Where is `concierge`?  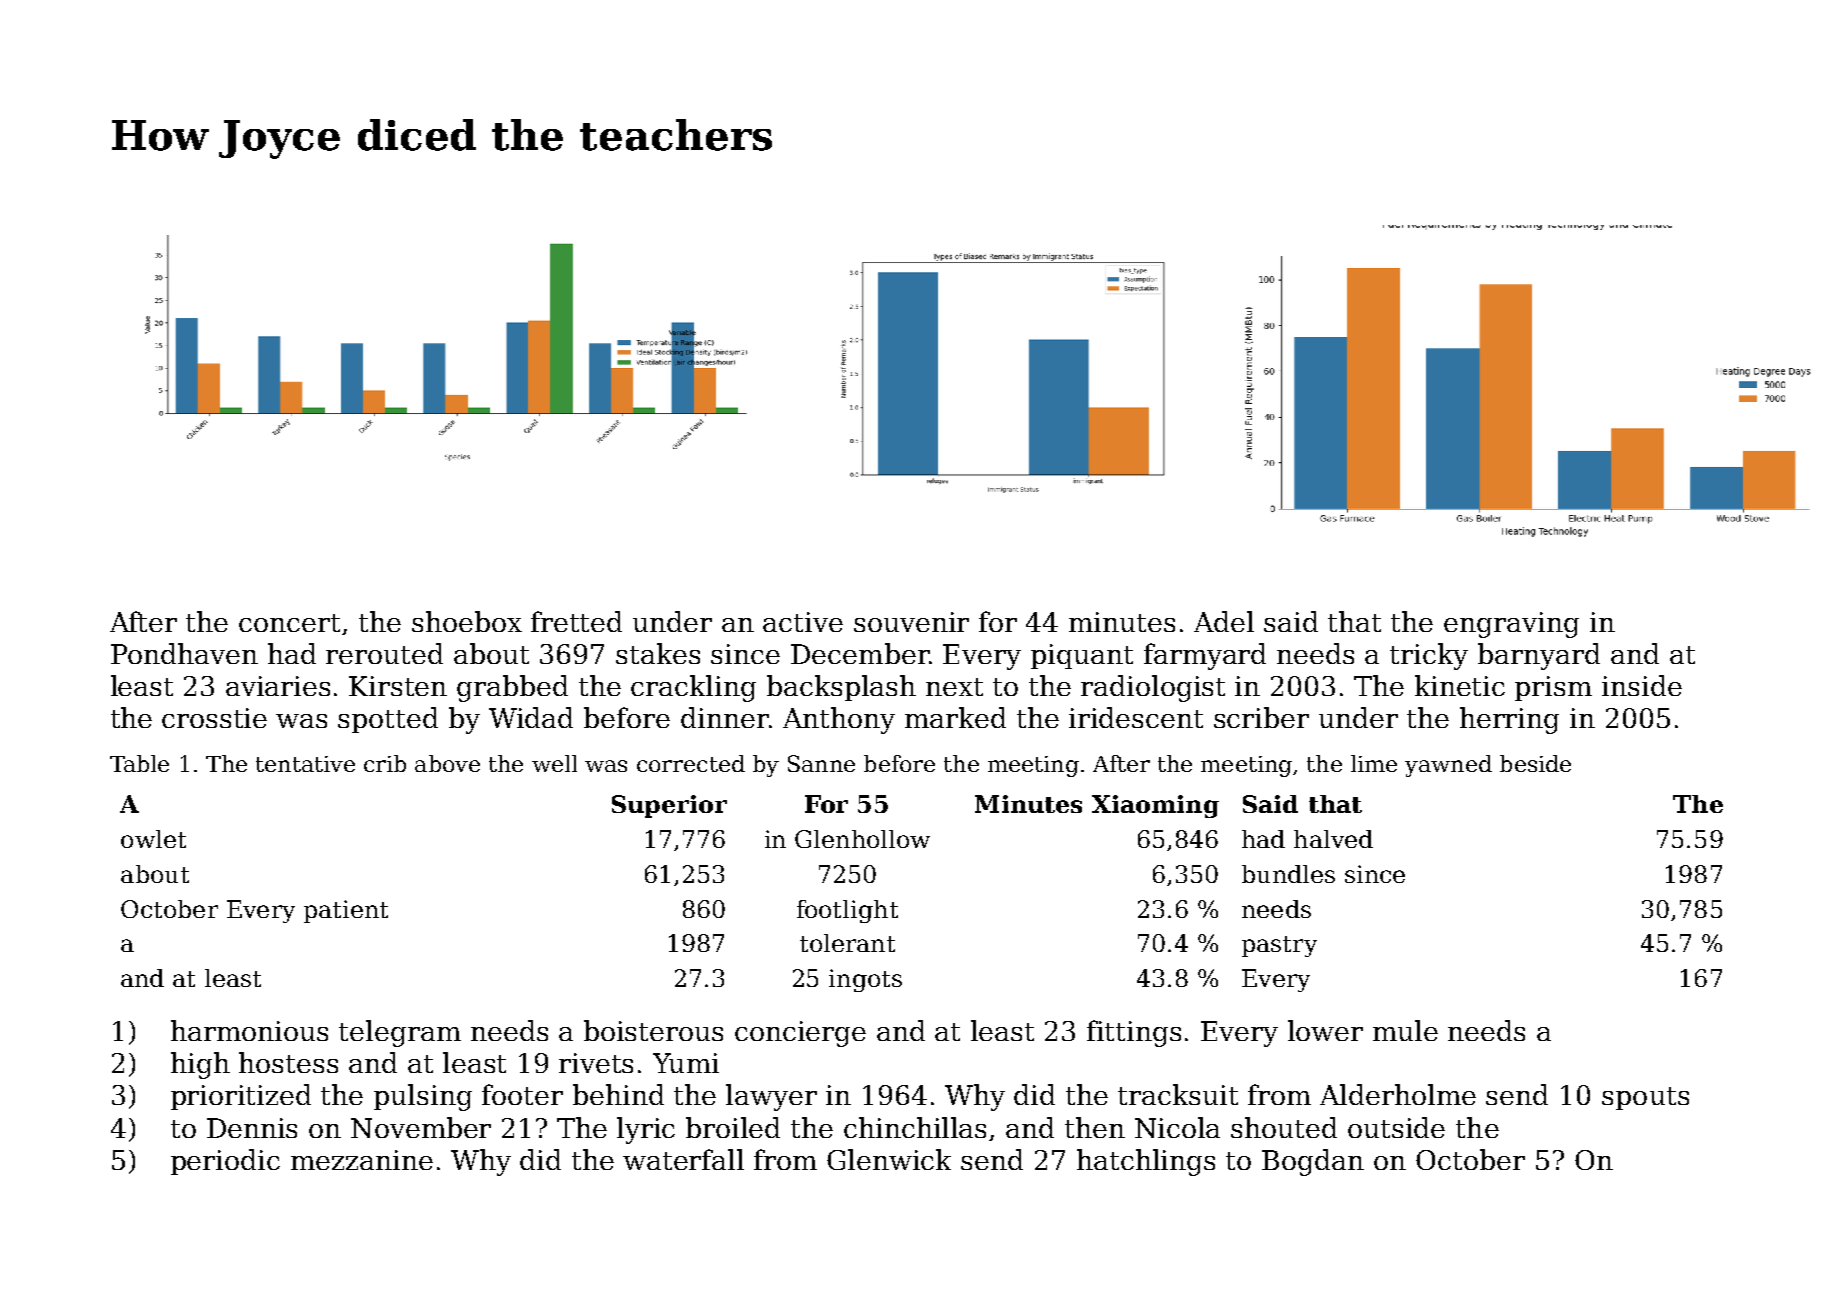
concierge is located at coordinates (800, 1034).
